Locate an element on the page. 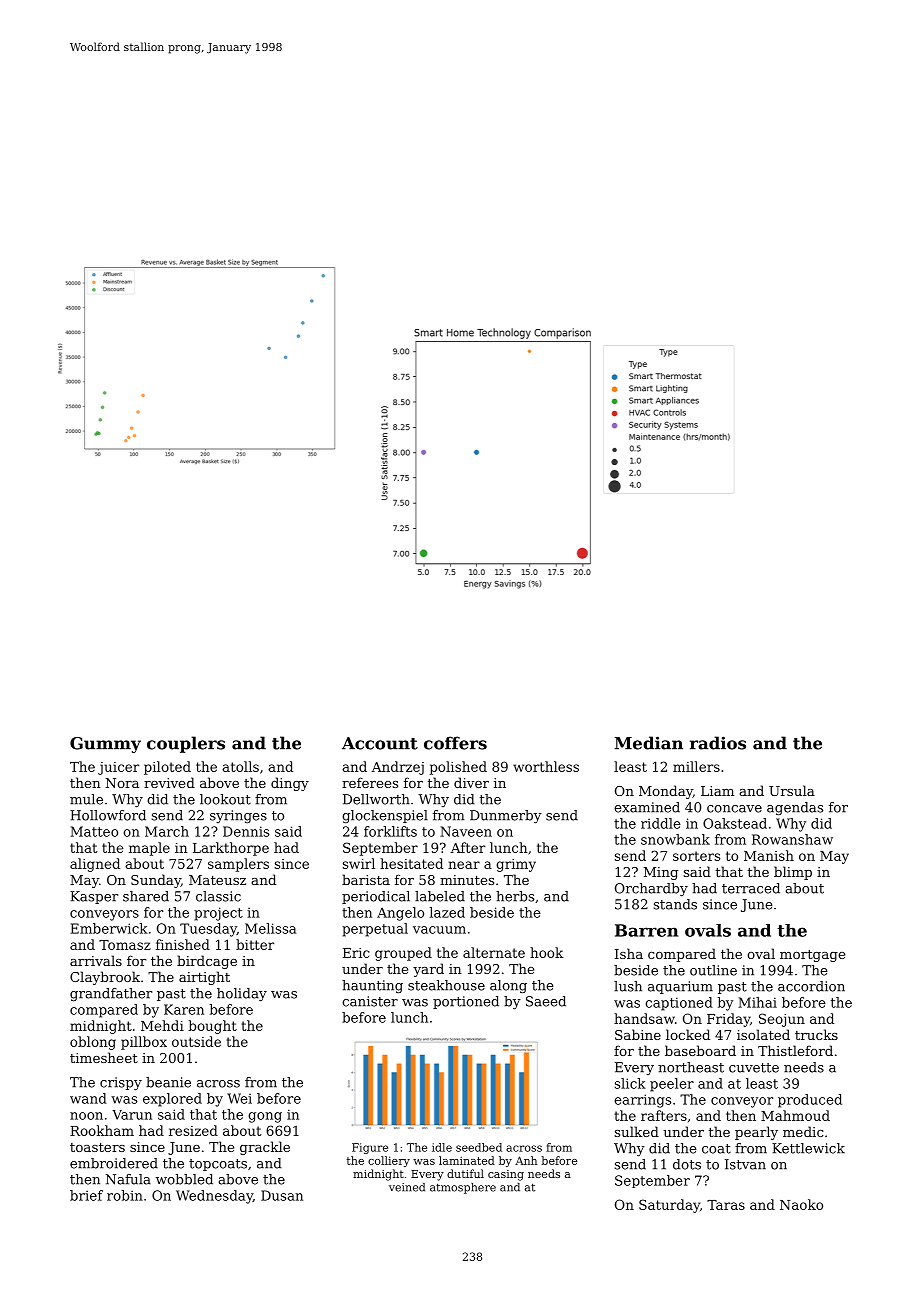 The image size is (924, 1308). worthless is located at coordinates (546, 766).
